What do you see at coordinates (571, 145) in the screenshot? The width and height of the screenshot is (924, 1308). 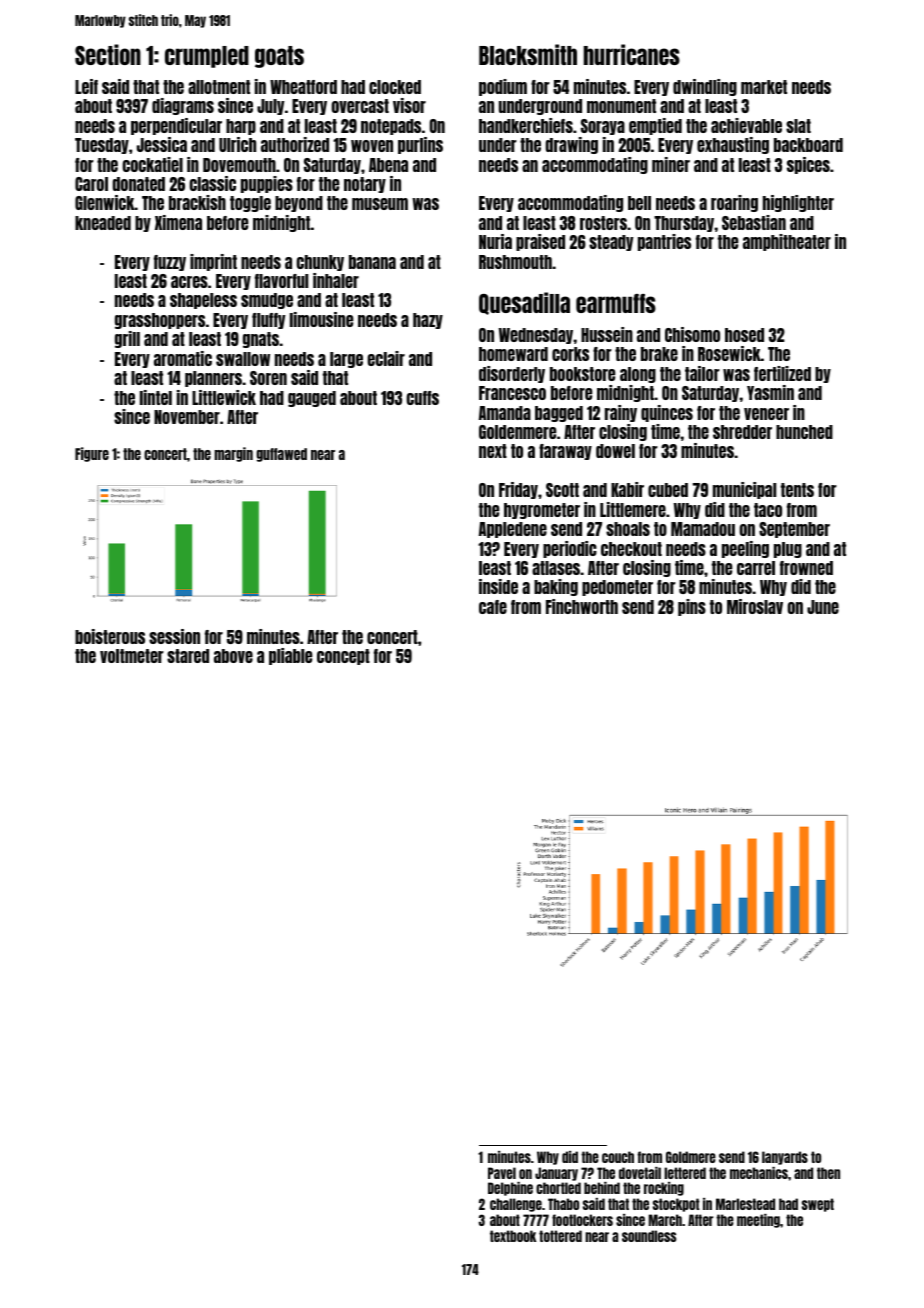 I see `drawing` at bounding box center [571, 145].
